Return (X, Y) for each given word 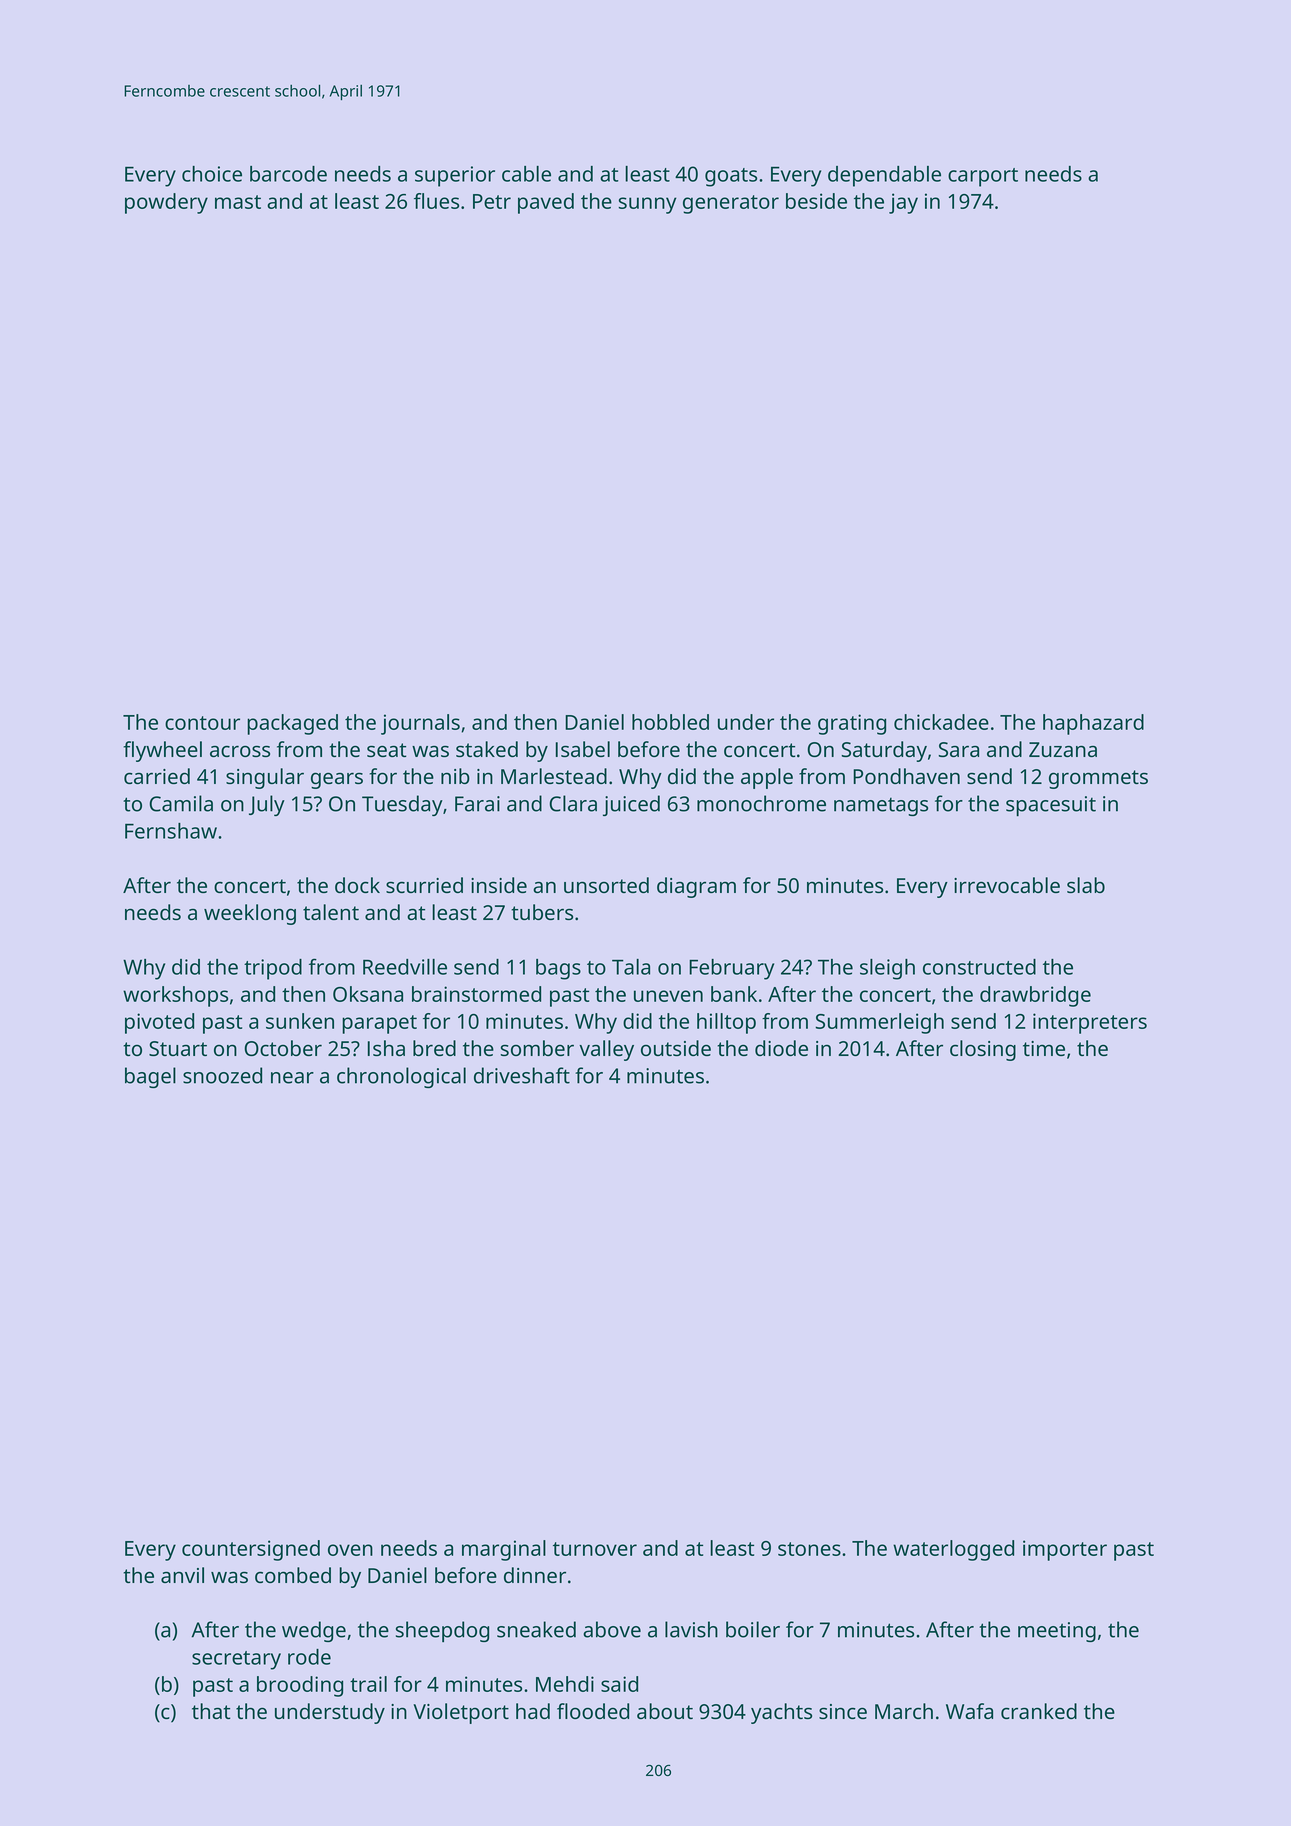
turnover (595, 1549)
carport (983, 177)
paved (546, 203)
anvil (182, 1575)
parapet (379, 1024)
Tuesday (402, 805)
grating (852, 724)
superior (455, 176)
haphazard (1093, 724)
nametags (881, 807)
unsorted (606, 885)
